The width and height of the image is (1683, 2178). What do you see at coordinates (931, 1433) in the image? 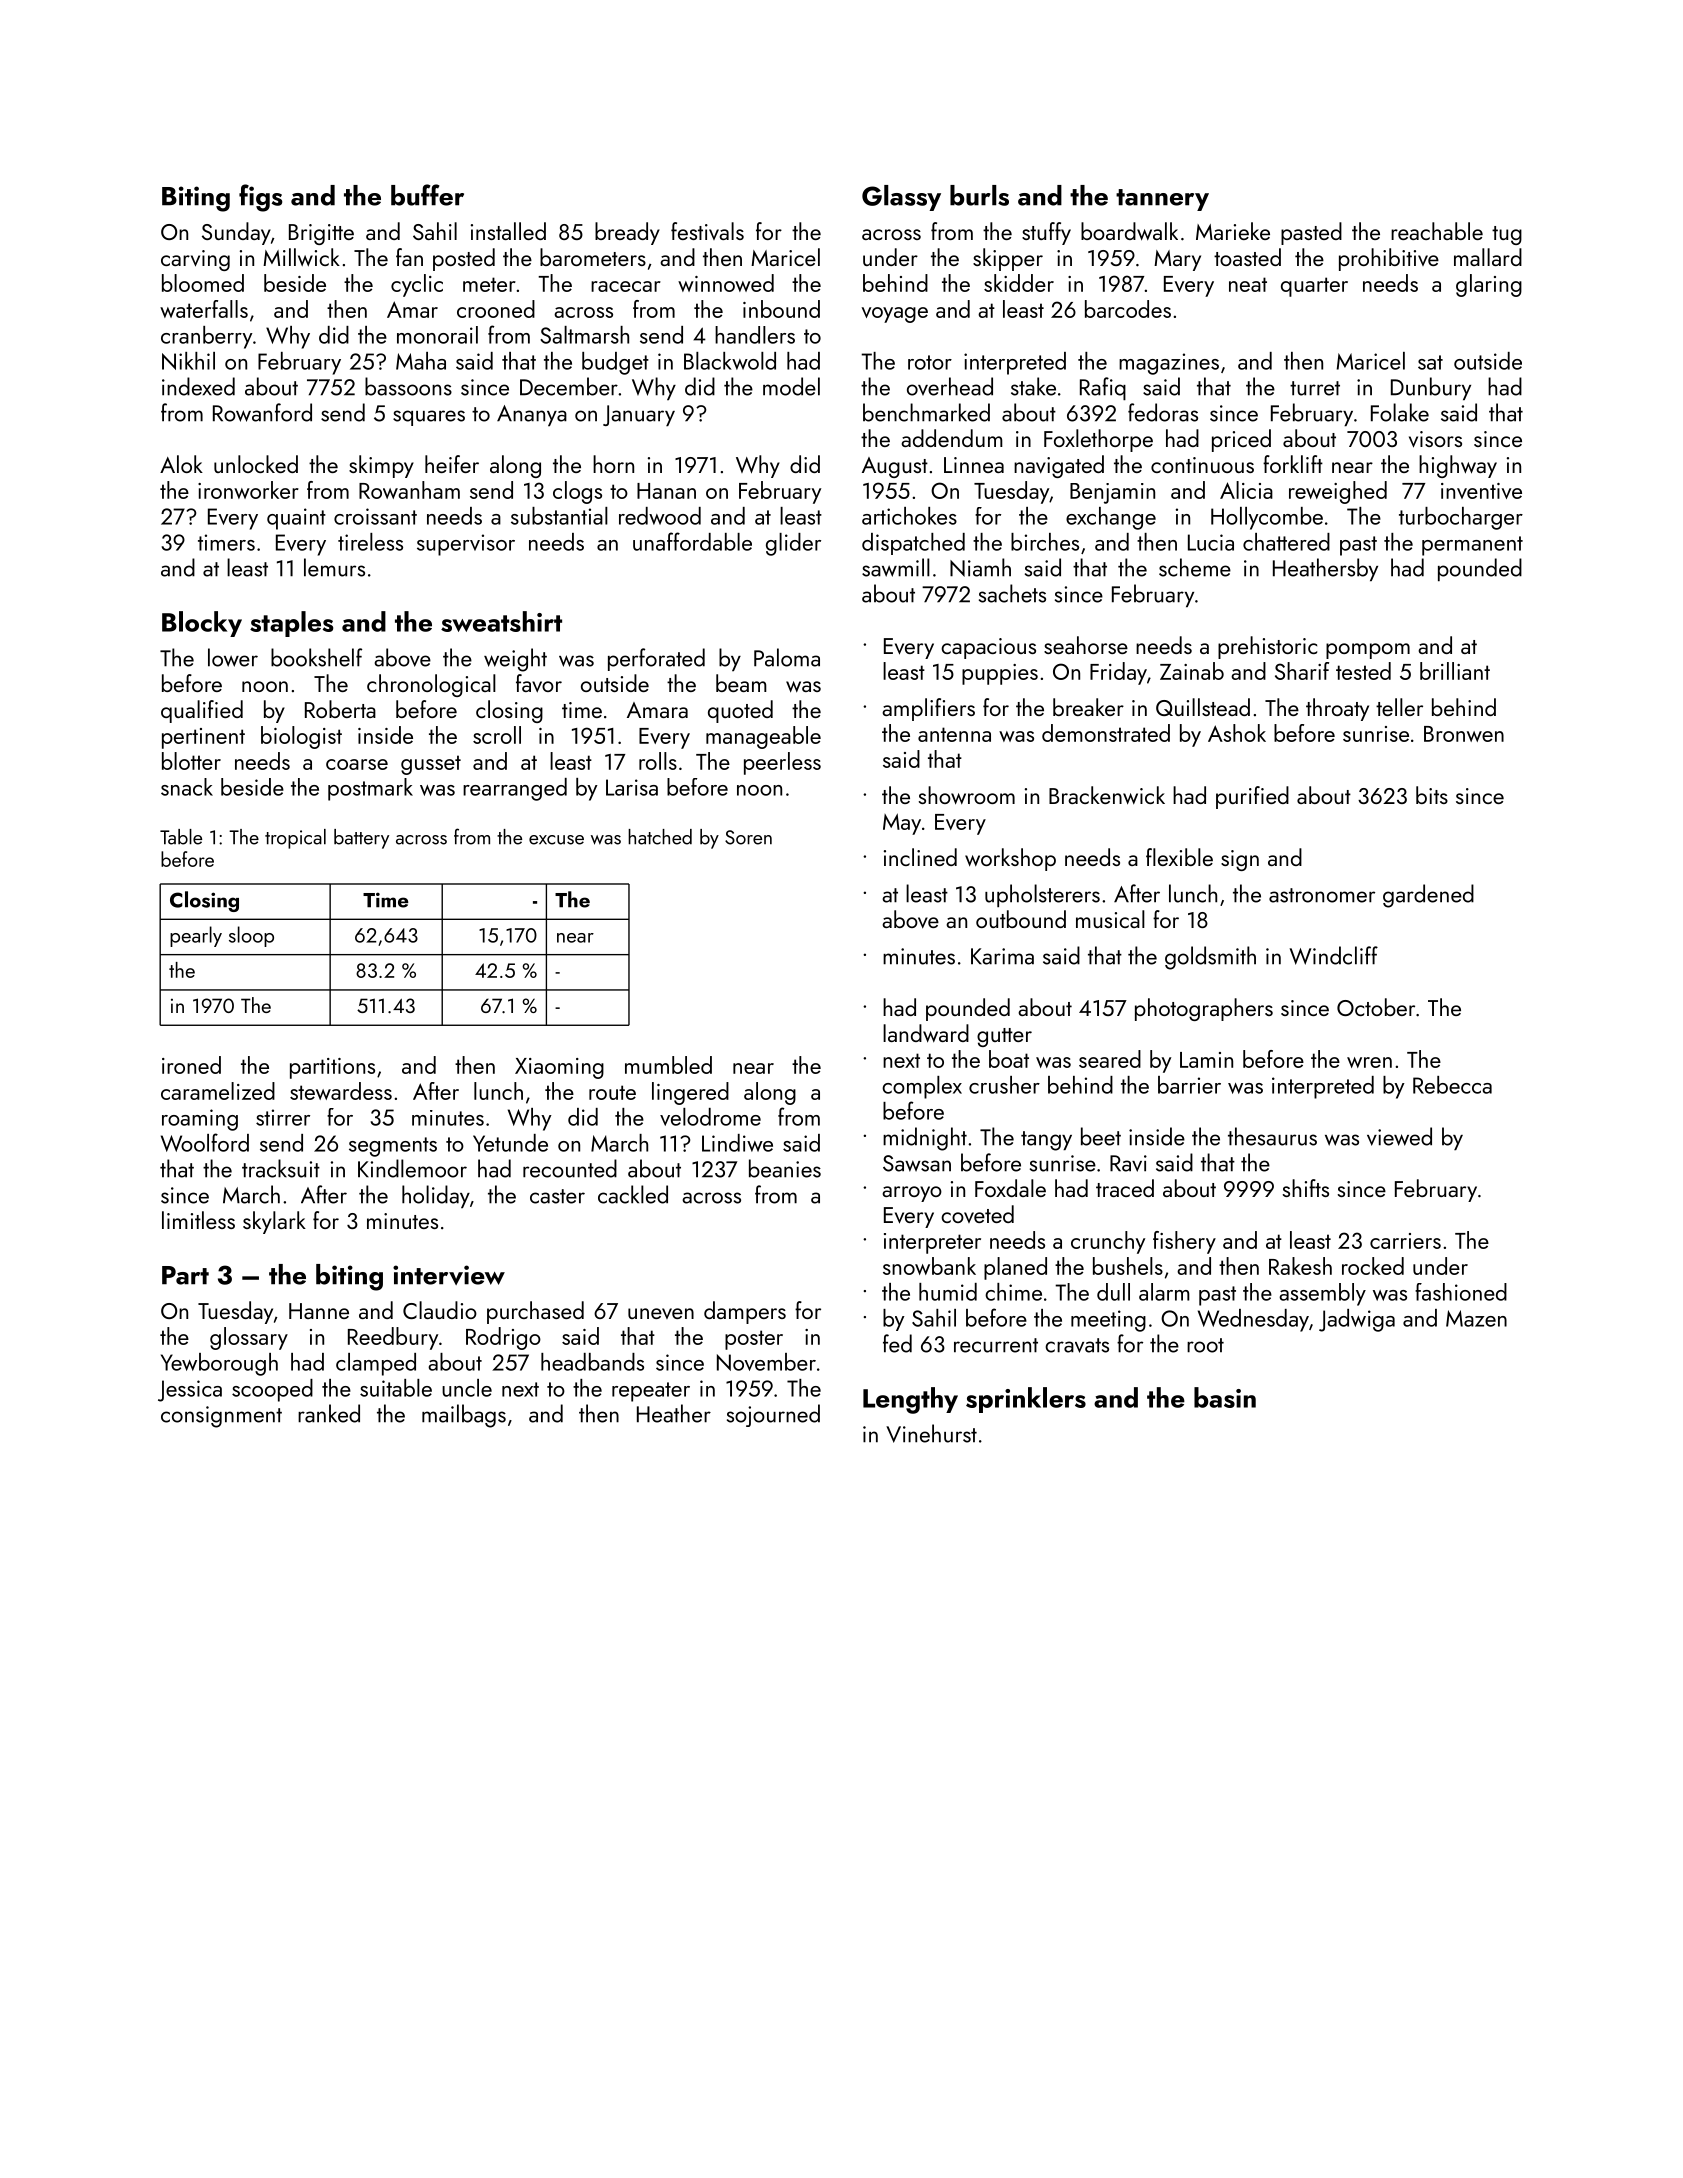
I see `Vinehurst` at bounding box center [931, 1433].
